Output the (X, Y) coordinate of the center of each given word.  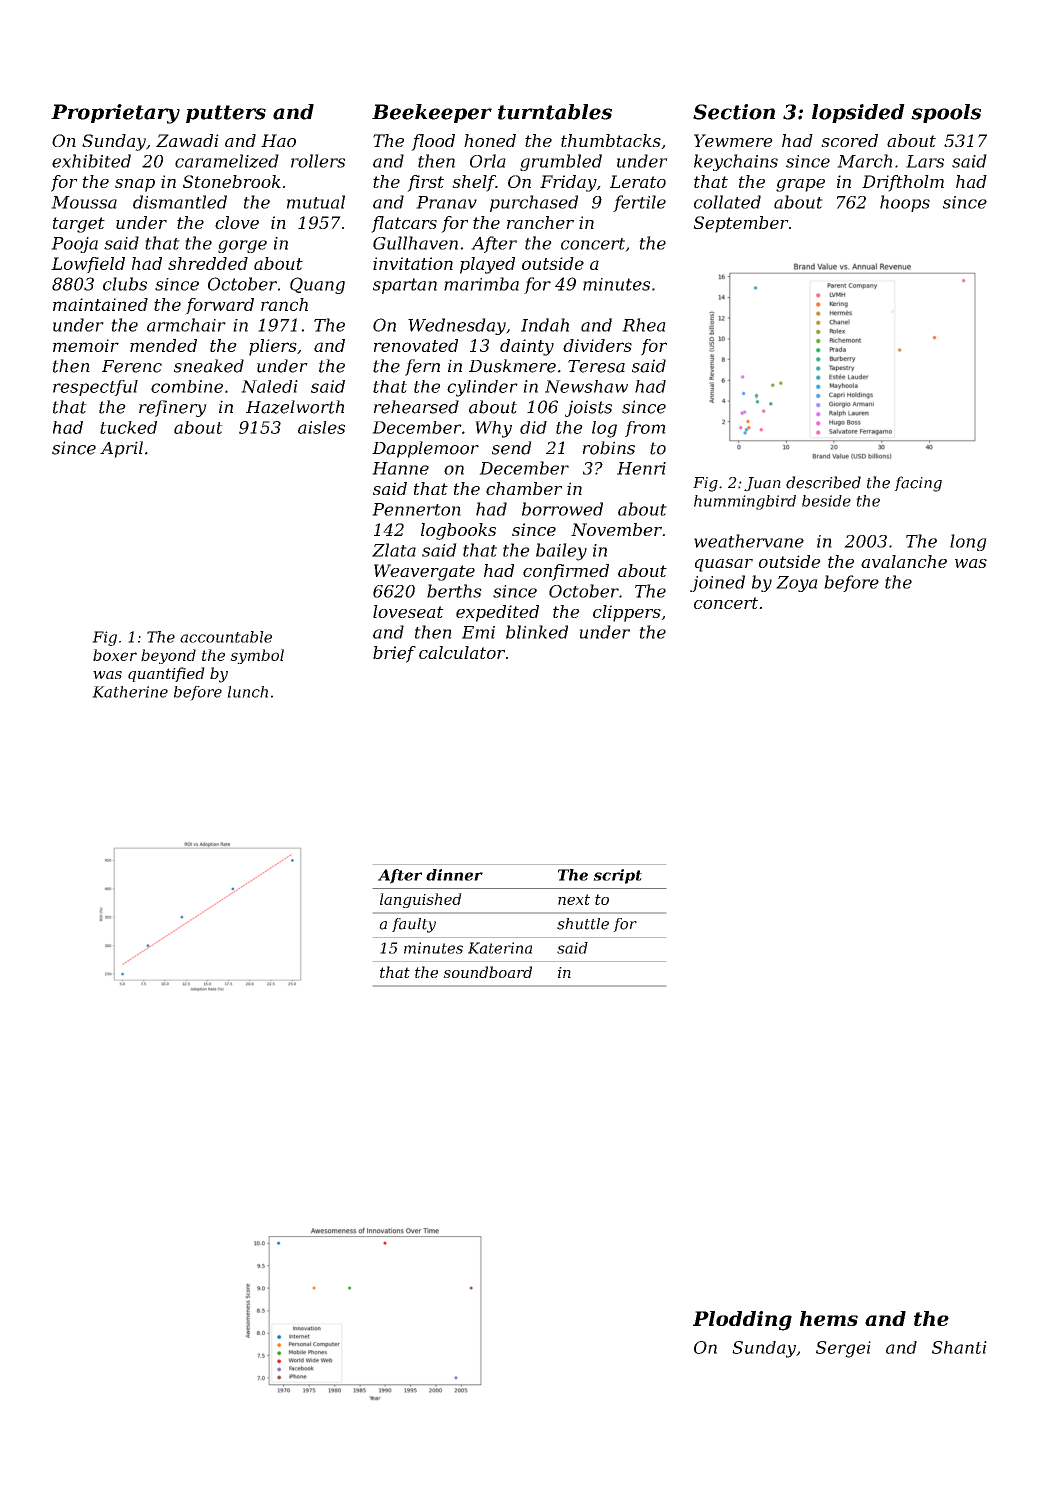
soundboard (487, 972)
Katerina (500, 948)
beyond (168, 656)
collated (727, 202)
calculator (462, 652)
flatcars (404, 224)
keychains (736, 162)
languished (421, 900)
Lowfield (88, 265)
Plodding (742, 1321)
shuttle (583, 924)
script (617, 876)
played (487, 265)
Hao (278, 140)
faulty (414, 925)
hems (829, 1318)
